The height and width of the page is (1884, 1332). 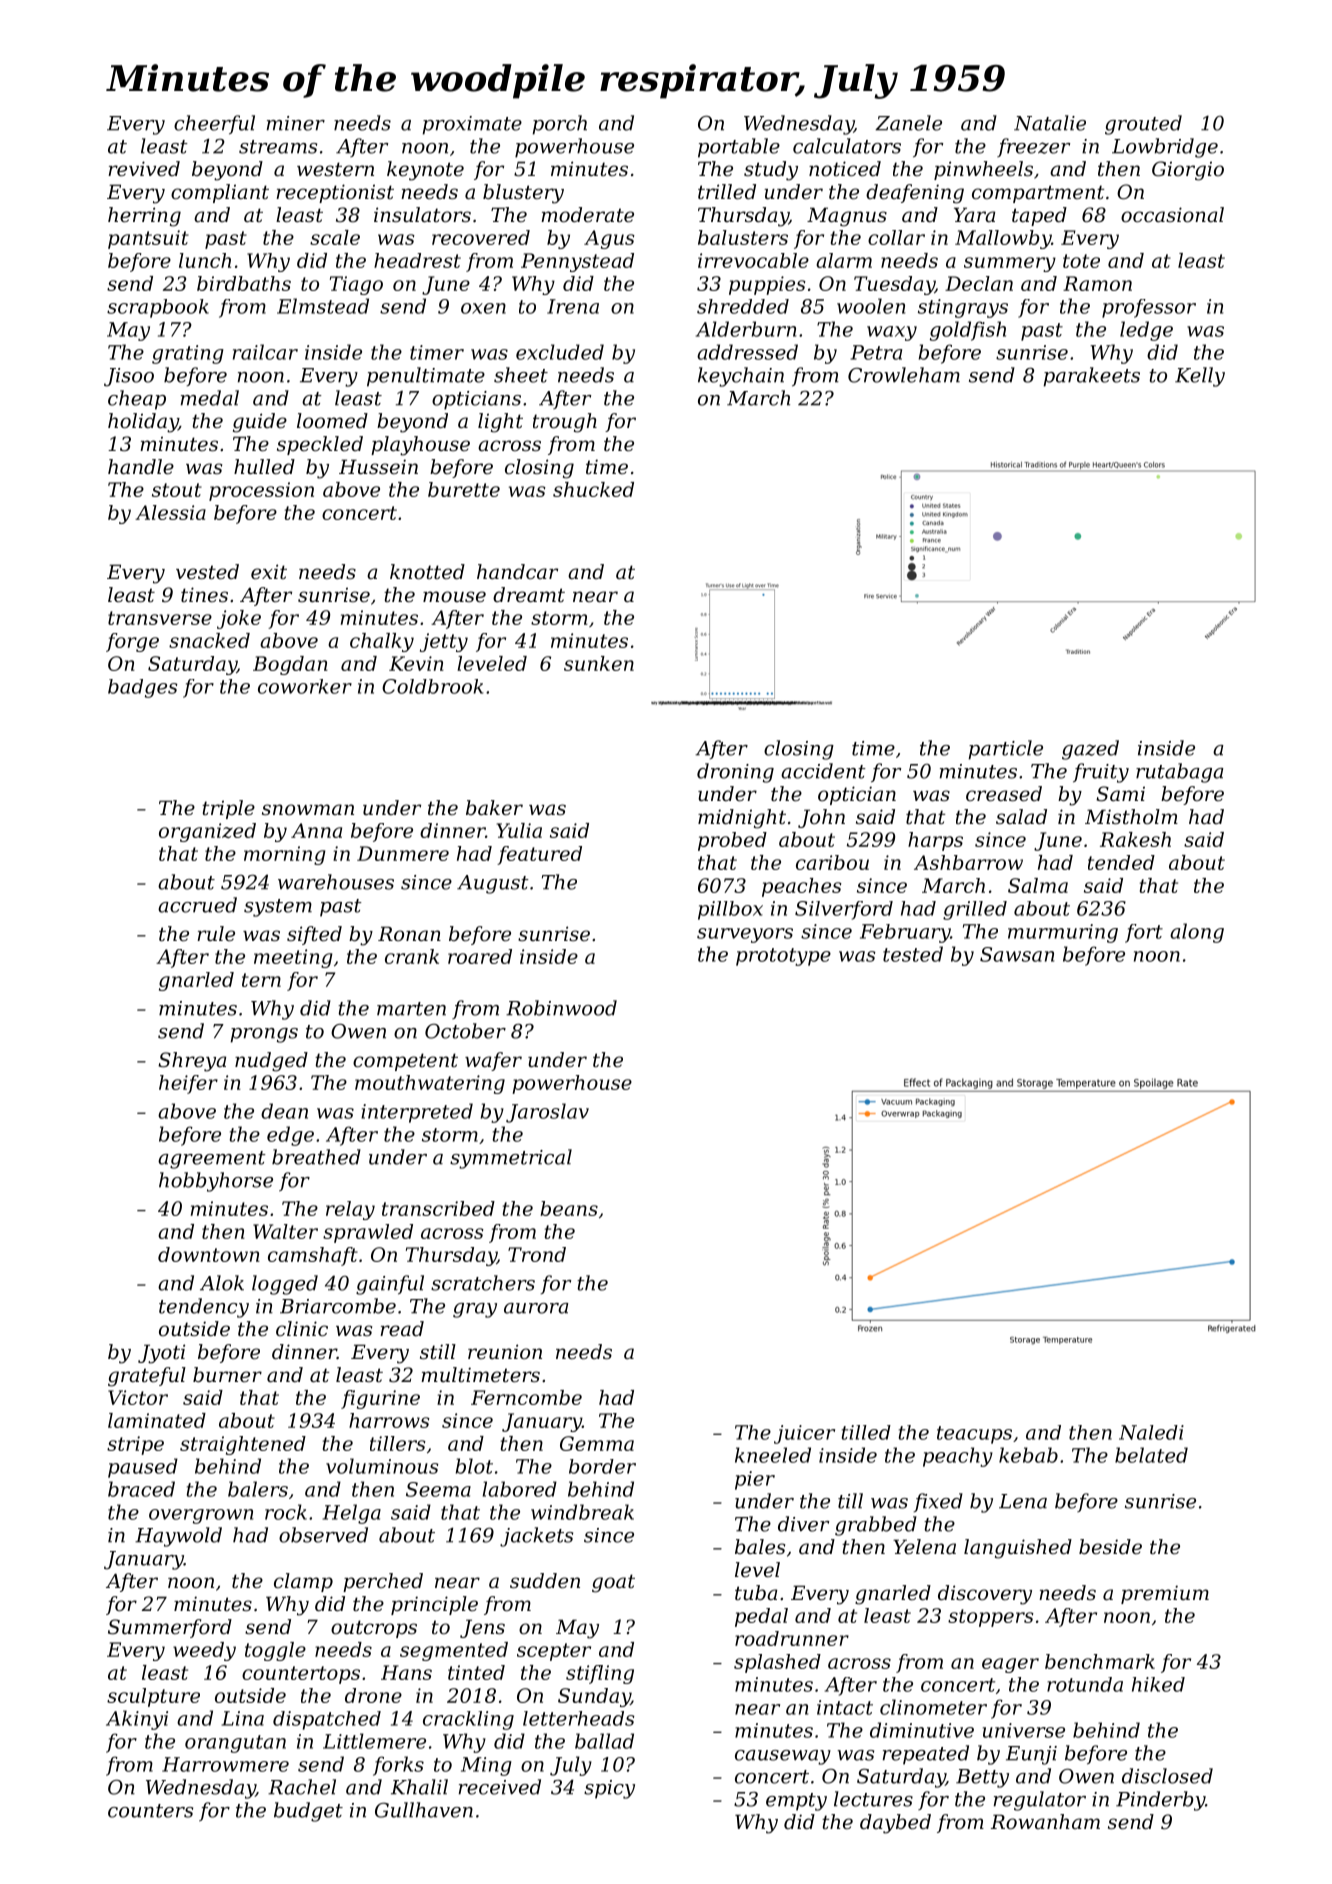 I want to click on fort, so click(x=1144, y=933).
